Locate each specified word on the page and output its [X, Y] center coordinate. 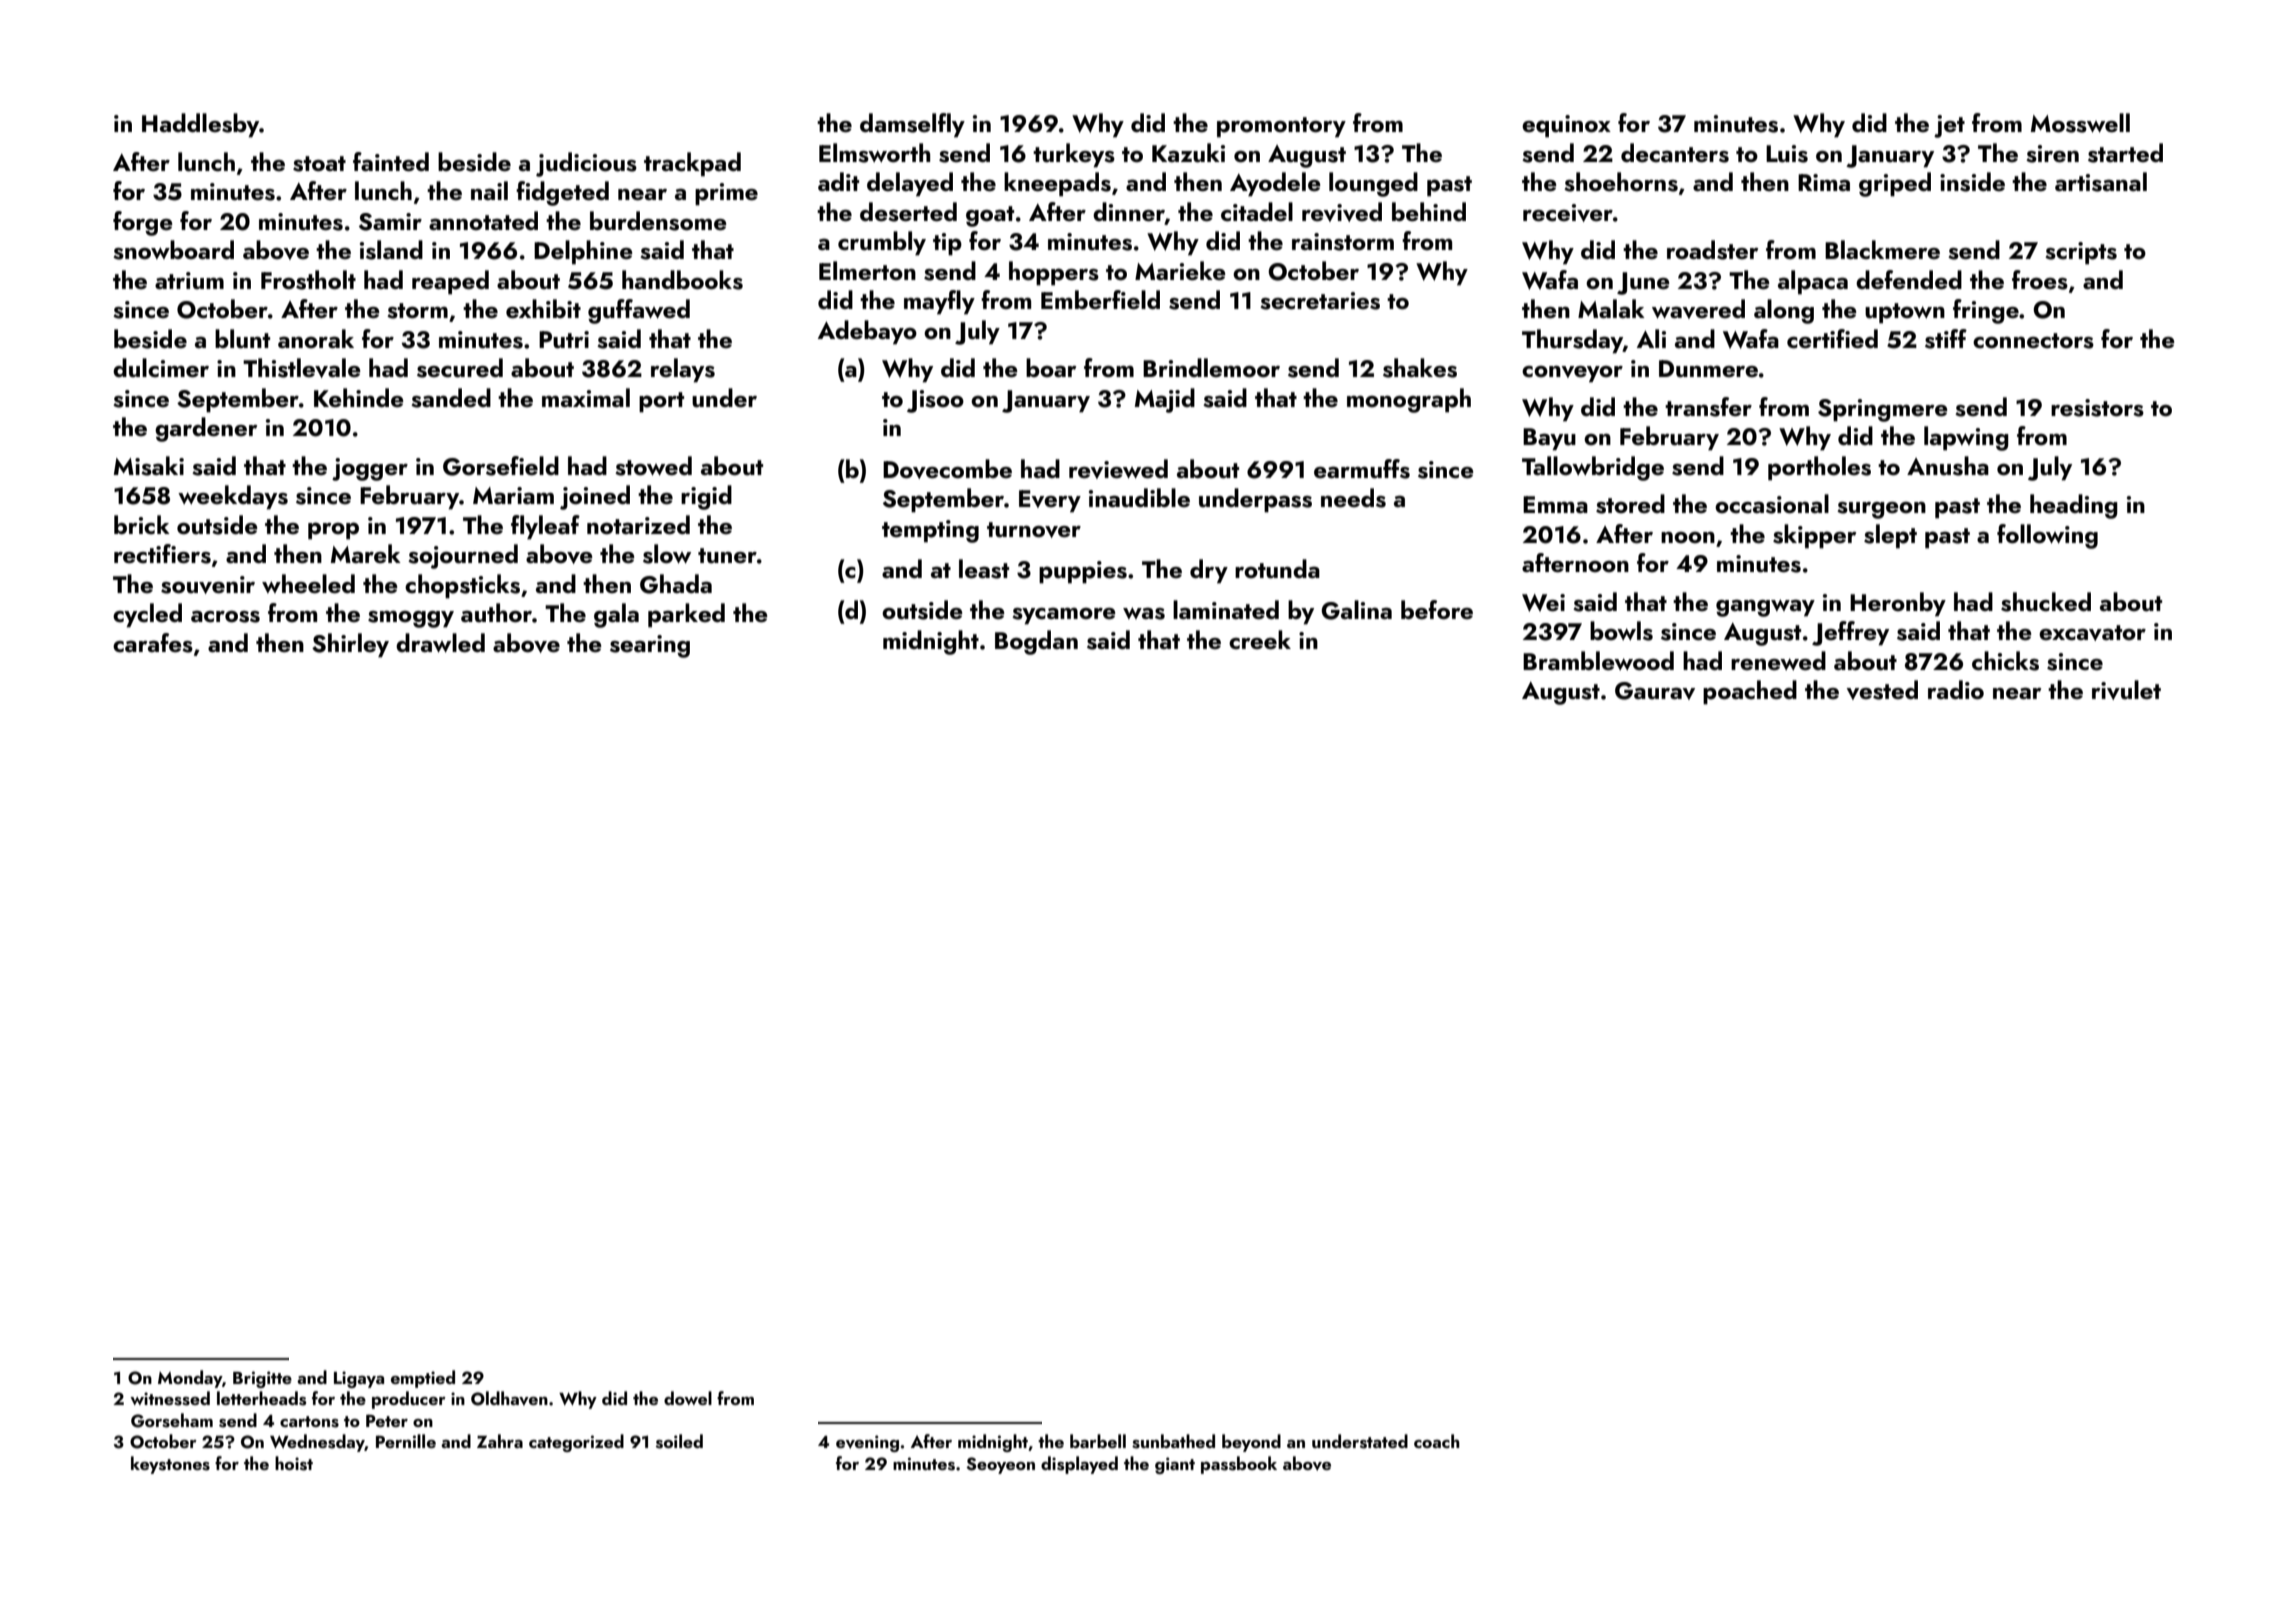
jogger [370, 469]
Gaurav [1655, 691]
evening [867, 1443]
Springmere [1883, 410]
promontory [1281, 127]
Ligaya [359, 1379]
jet [1949, 126]
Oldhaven [509, 1398]
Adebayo [867, 332]
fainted [391, 161]
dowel [688, 1398]
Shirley [350, 645]
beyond [1251, 1443]
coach [1437, 1441]
